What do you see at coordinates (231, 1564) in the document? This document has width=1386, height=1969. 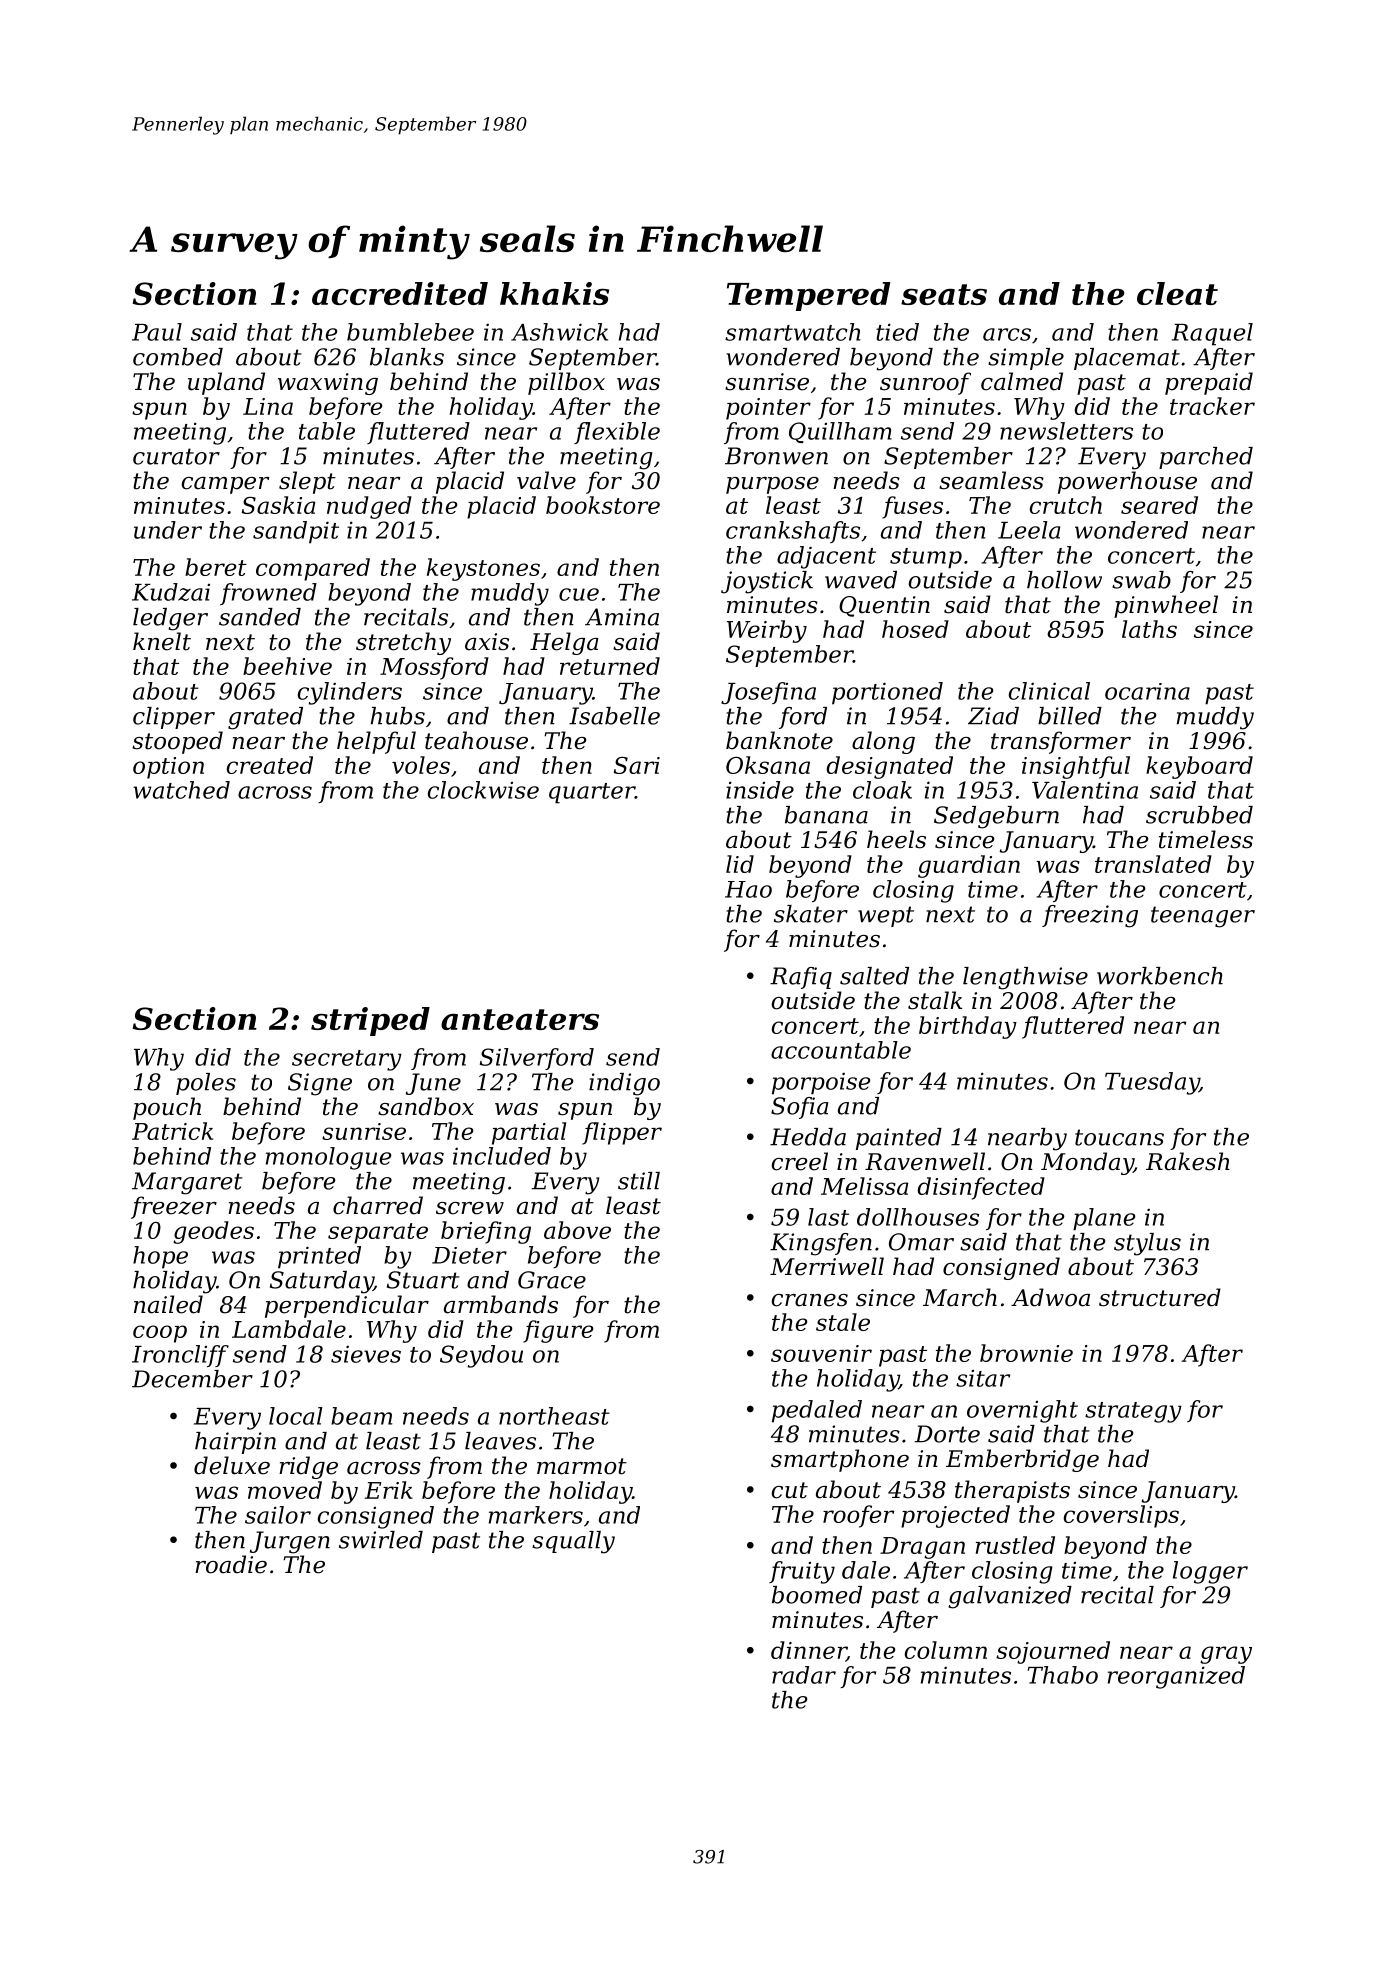 I see `roadie` at bounding box center [231, 1564].
